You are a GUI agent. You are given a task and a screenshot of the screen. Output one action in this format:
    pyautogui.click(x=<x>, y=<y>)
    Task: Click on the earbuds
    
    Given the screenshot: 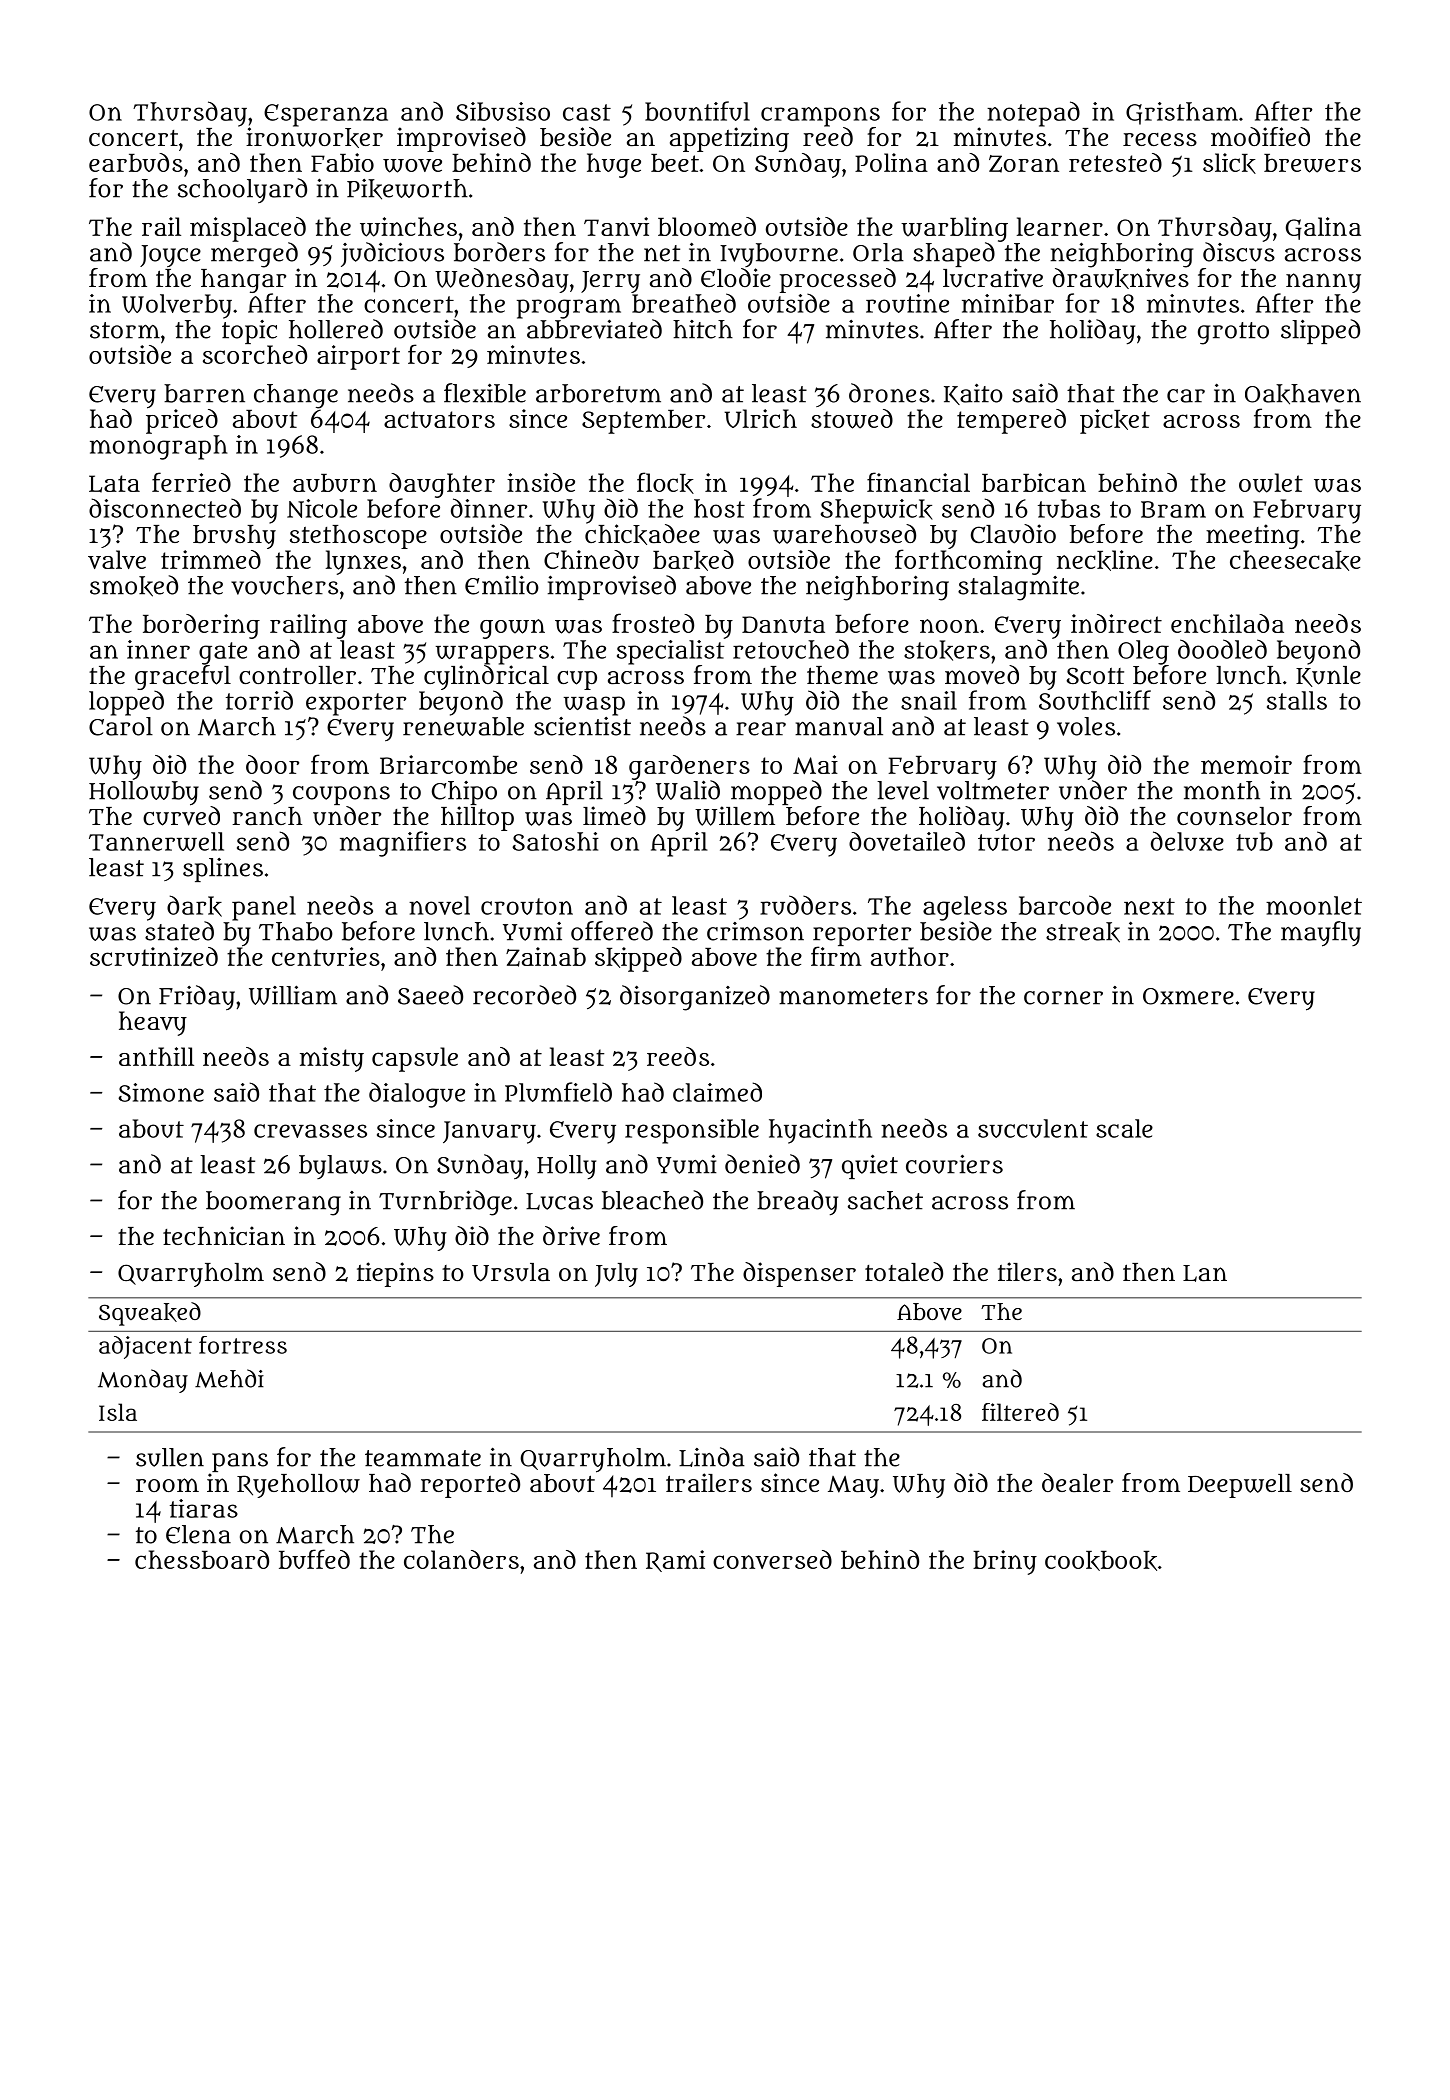 What is the action you would take?
    pyautogui.click(x=136, y=162)
